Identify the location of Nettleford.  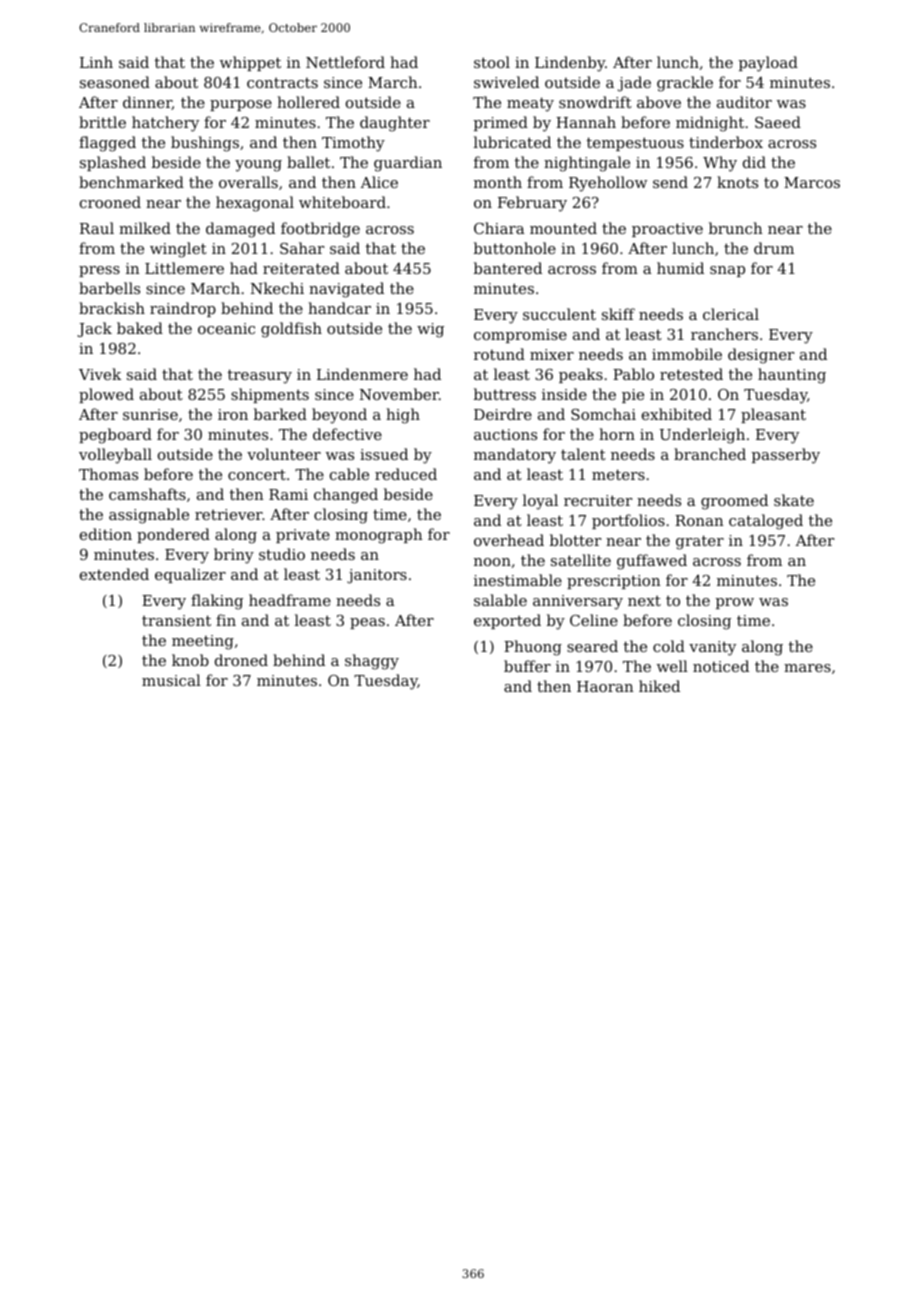
(345, 62).
